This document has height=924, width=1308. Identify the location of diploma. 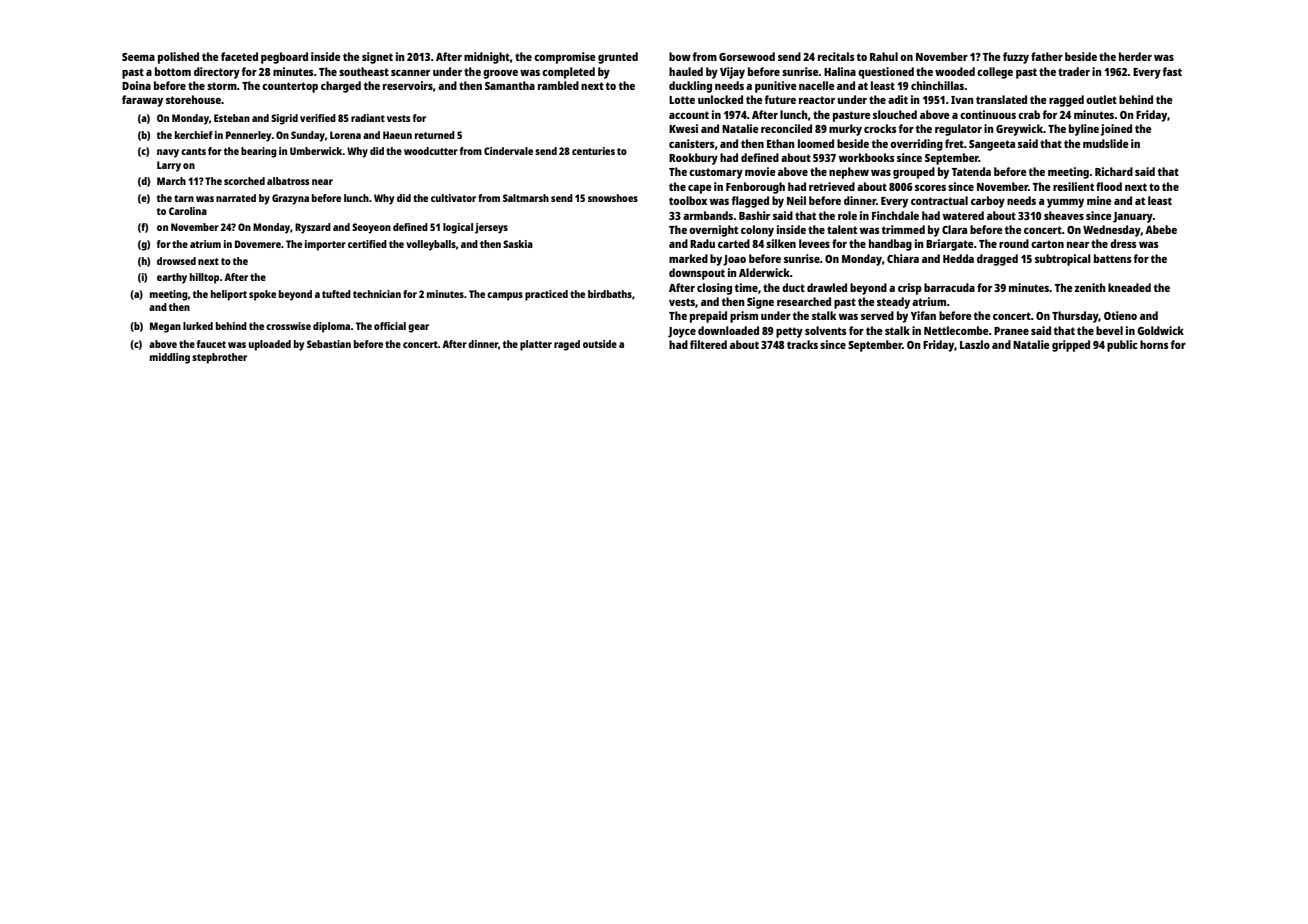
(331, 327).
